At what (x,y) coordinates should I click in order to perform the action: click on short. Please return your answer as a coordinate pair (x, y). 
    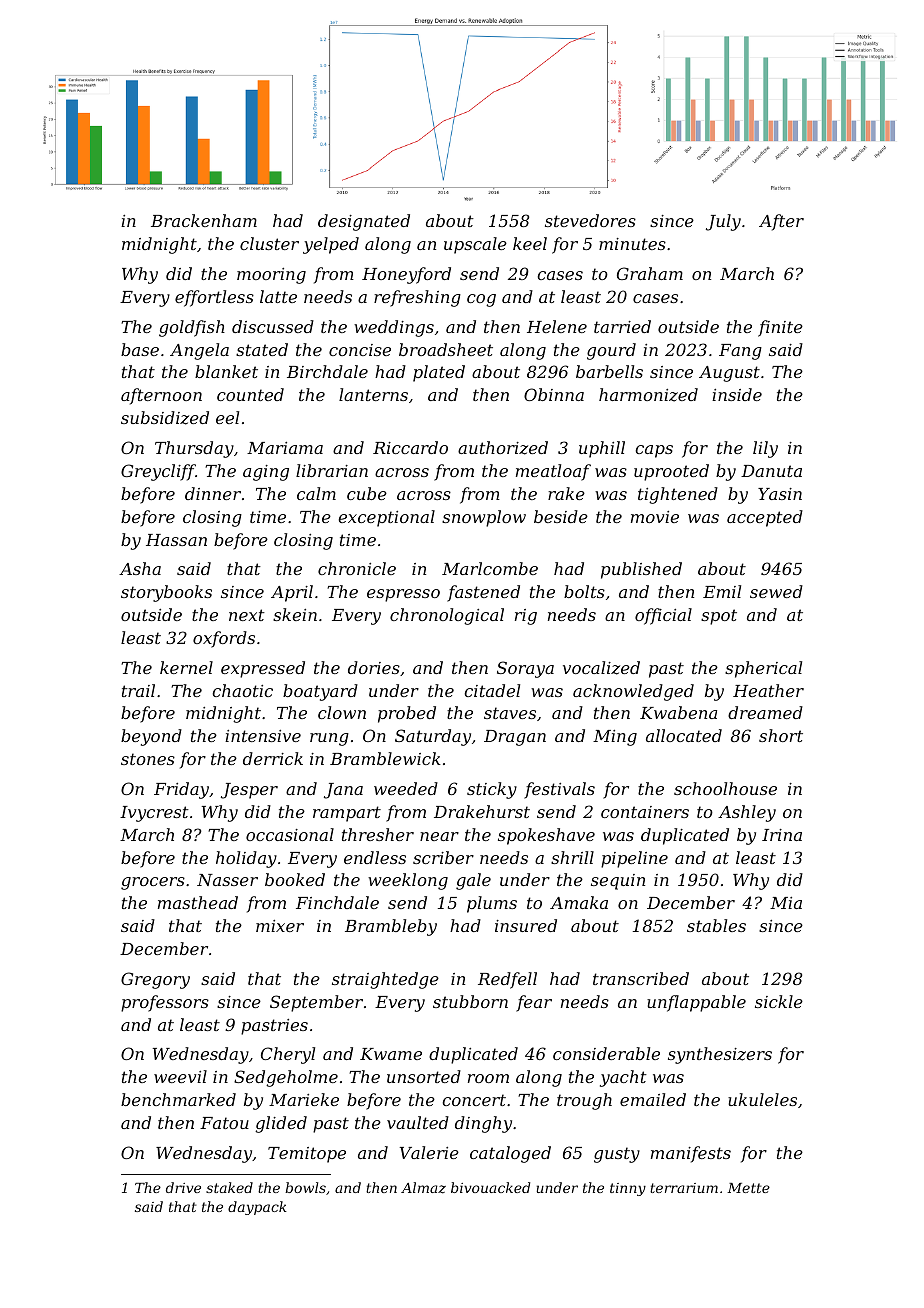
    Looking at the image, I should click on (781, 735).
